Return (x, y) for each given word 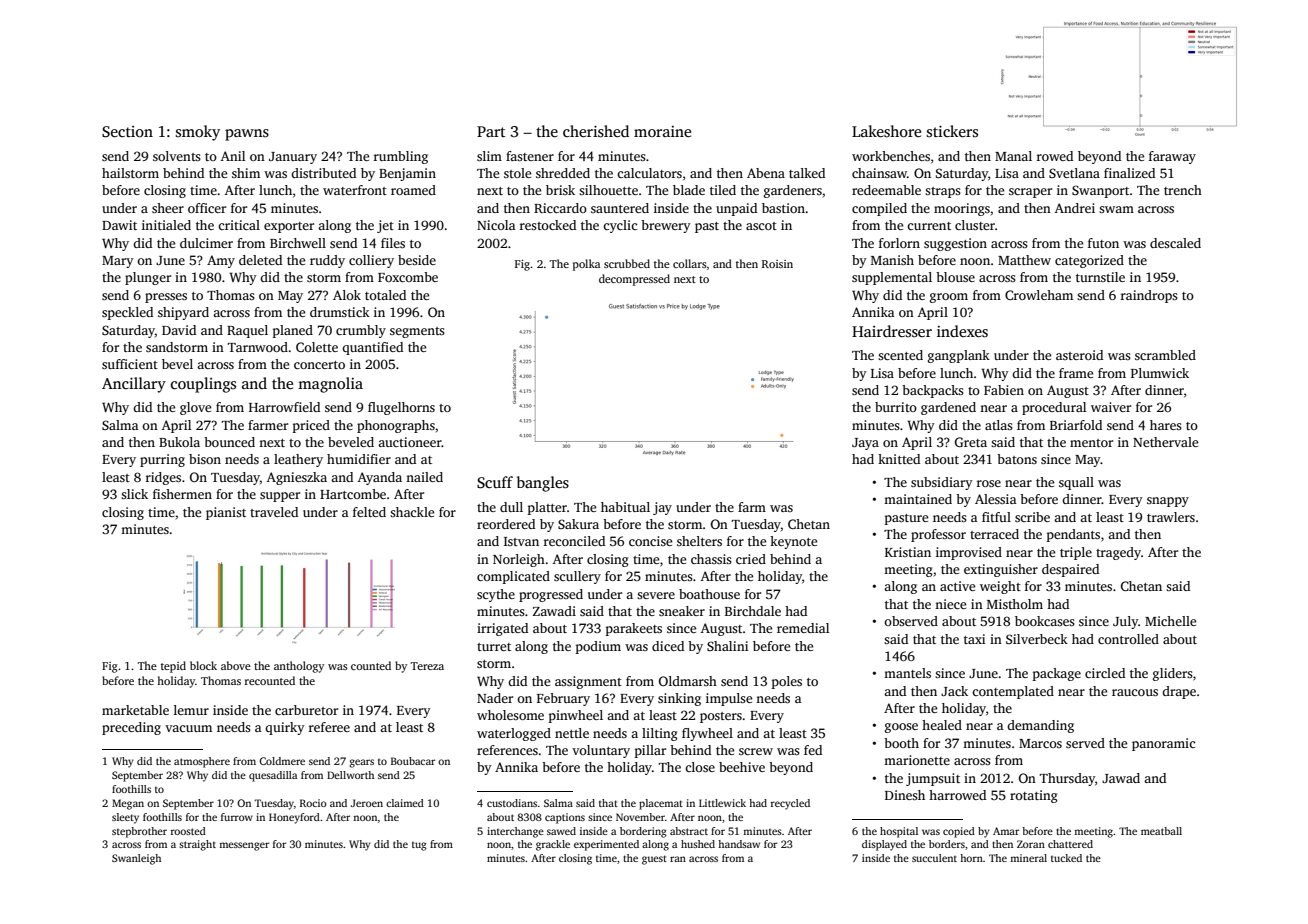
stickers (952, 131)
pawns (247, 135)
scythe (496, 595)
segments (417, 332)
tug (419, 846)
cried (751, 559)
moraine (662, 131)
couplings (203, 385)
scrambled (1165, 355)
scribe (1032, 517)
